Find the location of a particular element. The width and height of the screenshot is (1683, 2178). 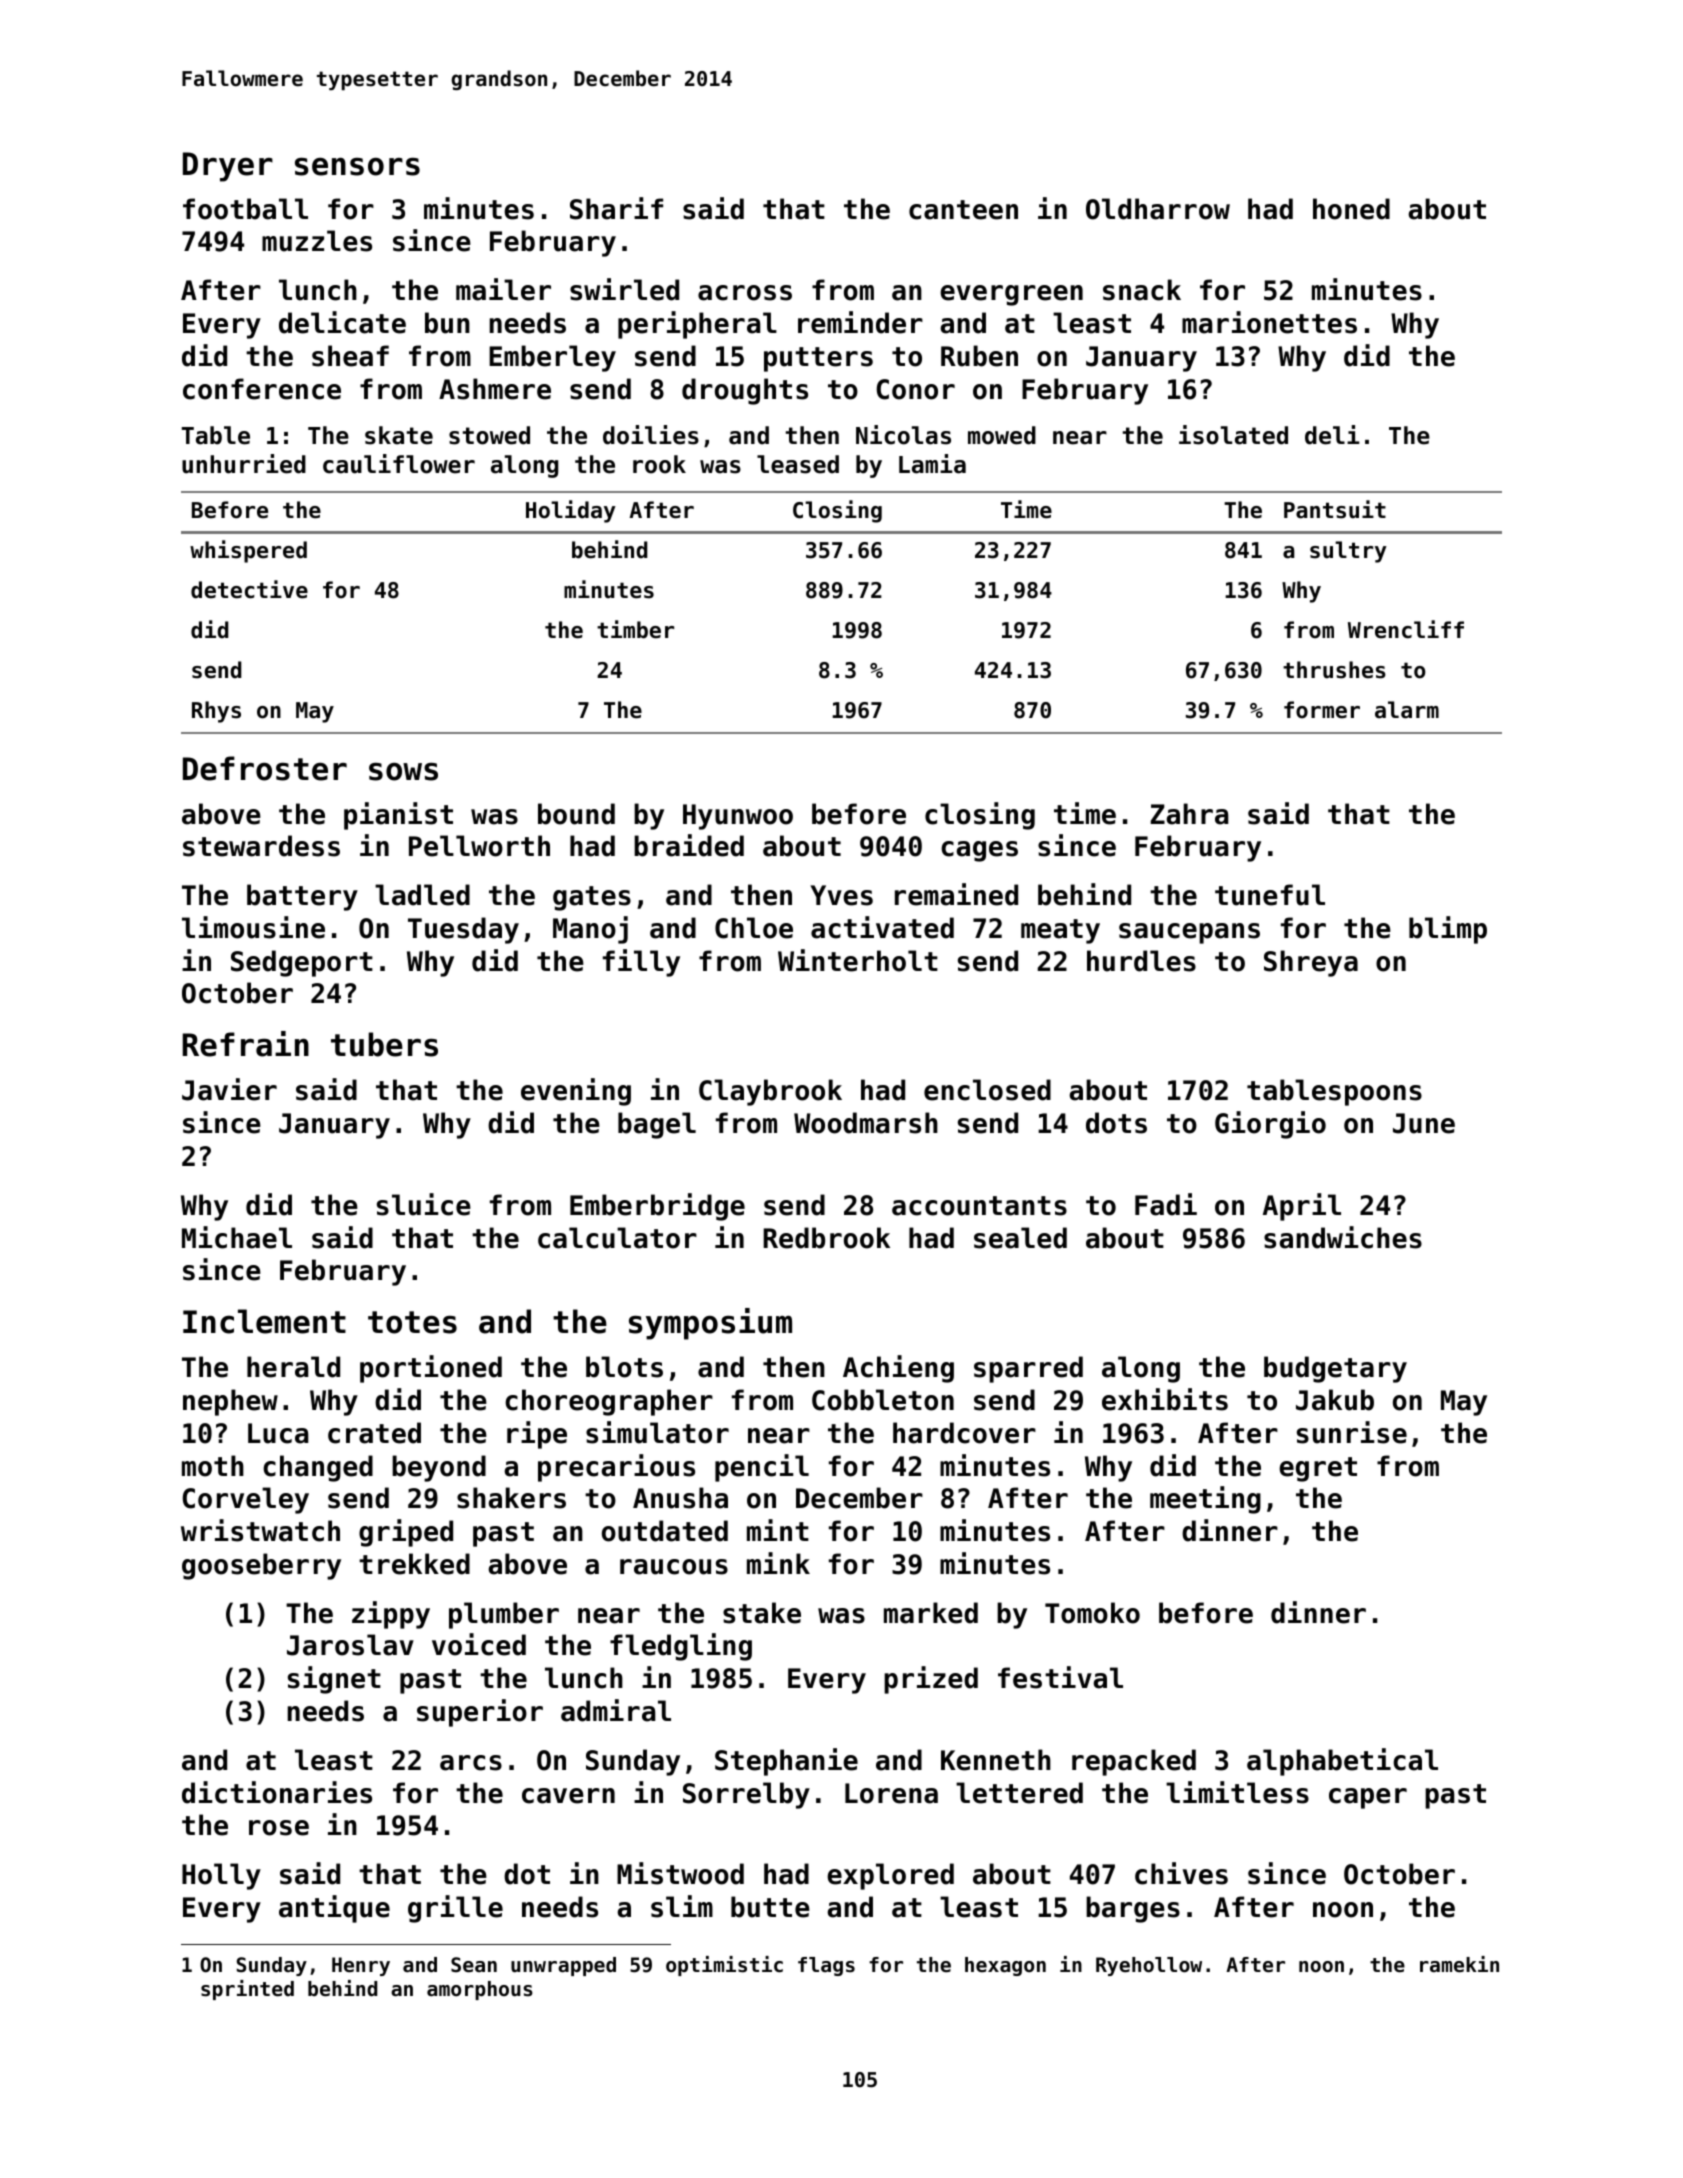

bagel is located at coordinates (657, 1125).
